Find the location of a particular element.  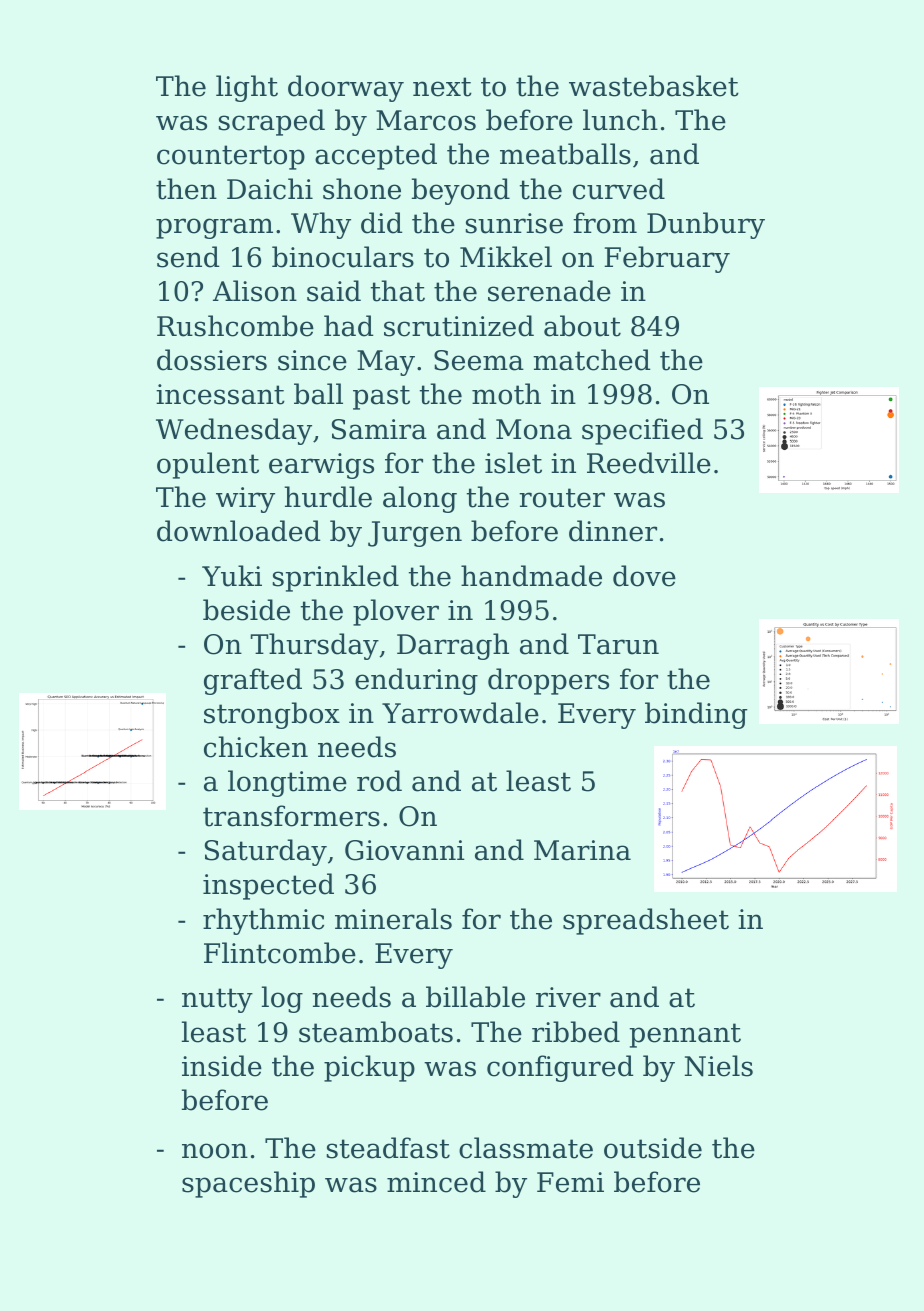

Reedville is located at coordinates (649, 463).
